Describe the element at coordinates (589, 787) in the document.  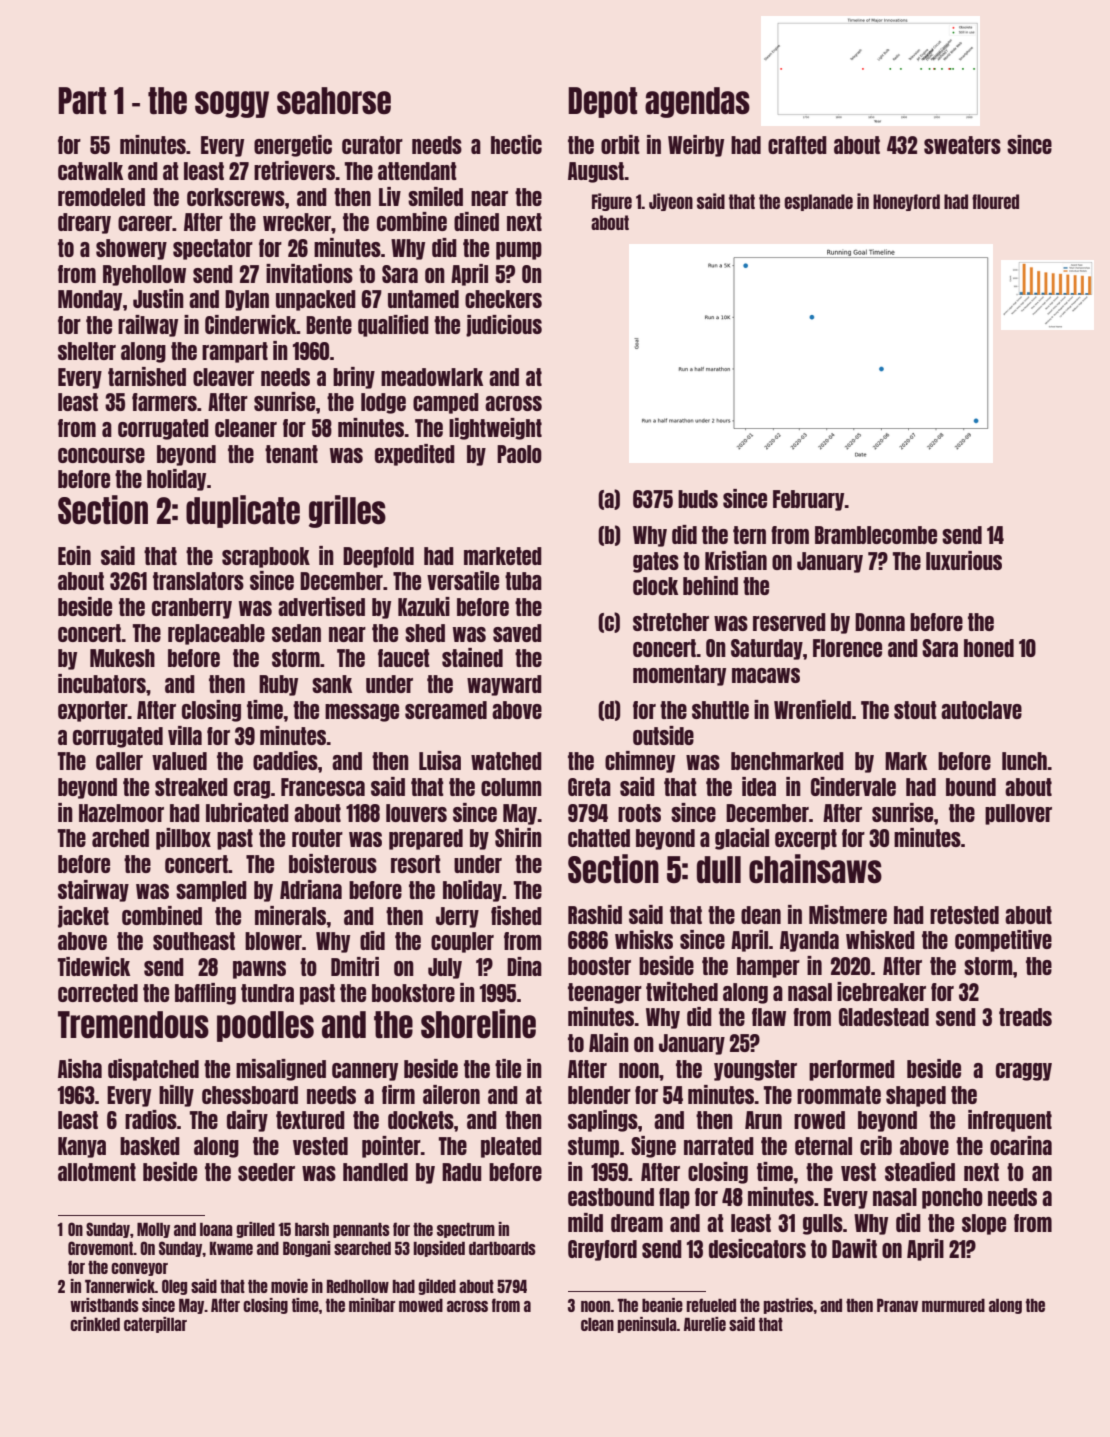
I see `Greta` at that location.
